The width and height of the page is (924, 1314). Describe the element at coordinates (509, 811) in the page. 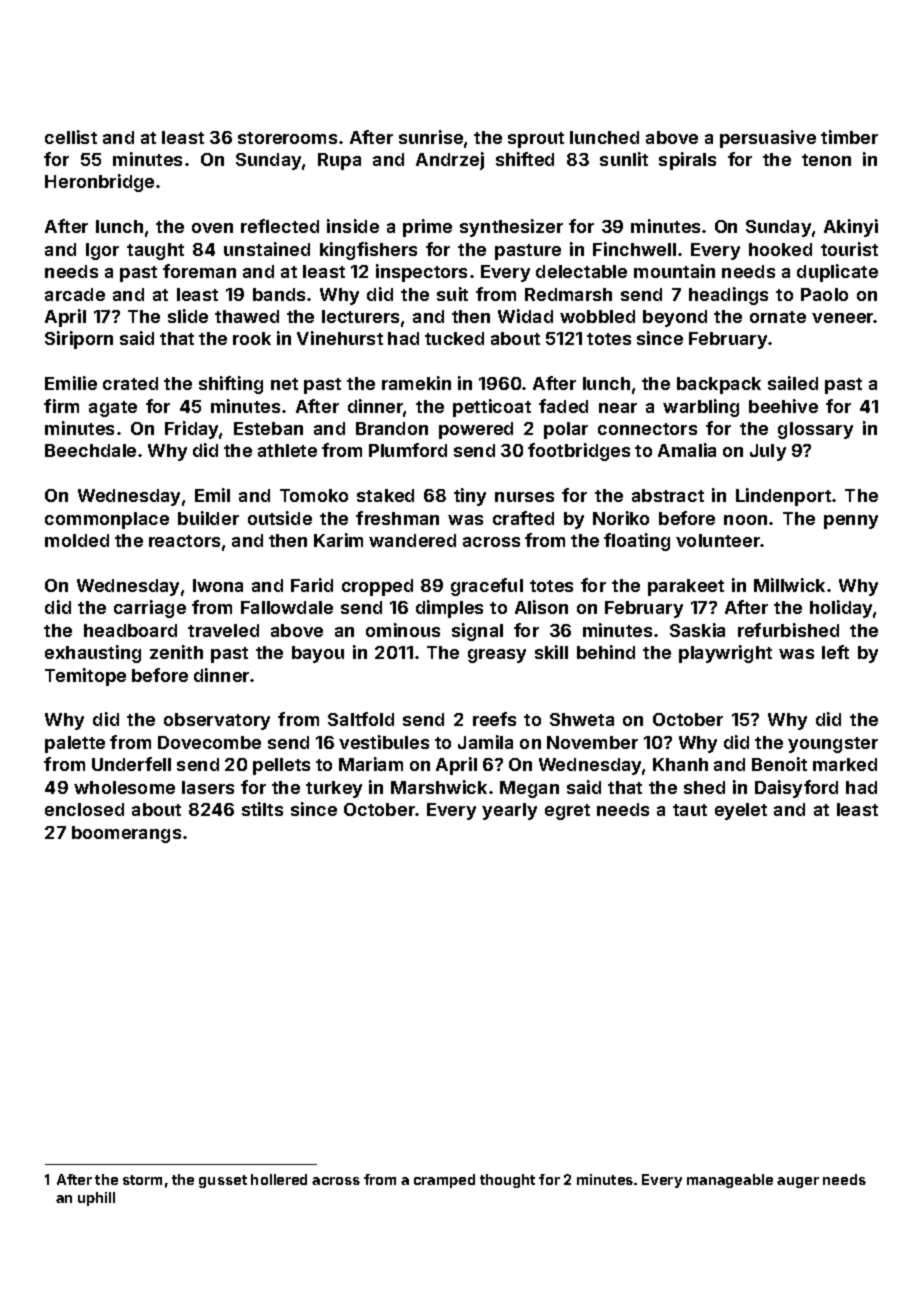

I see `yearly` at that location.
